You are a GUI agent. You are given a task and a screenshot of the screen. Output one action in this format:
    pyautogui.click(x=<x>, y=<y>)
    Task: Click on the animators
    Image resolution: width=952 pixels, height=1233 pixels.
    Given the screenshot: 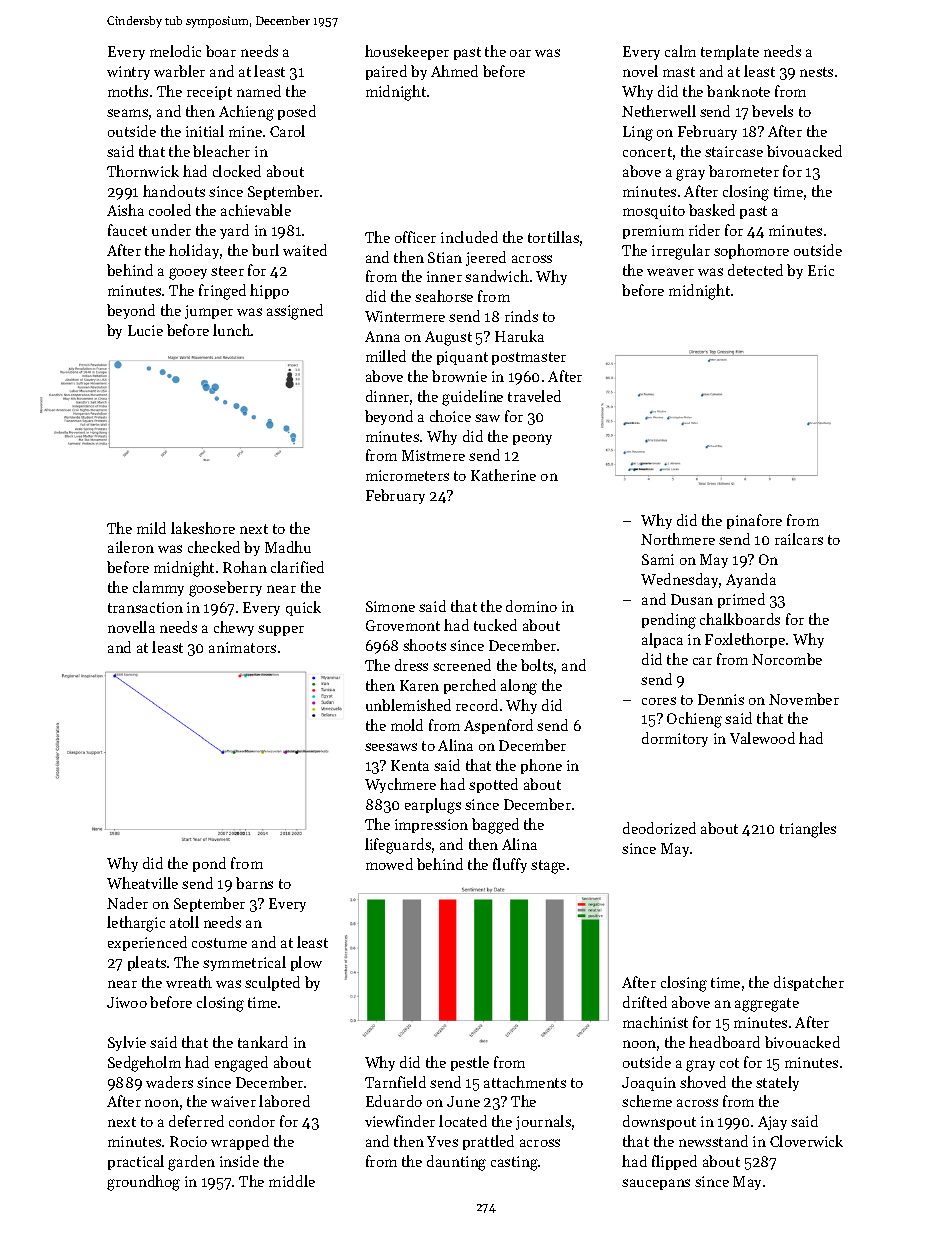 What is the action you would take?
    pyautogui.click(x=242, y=647)
